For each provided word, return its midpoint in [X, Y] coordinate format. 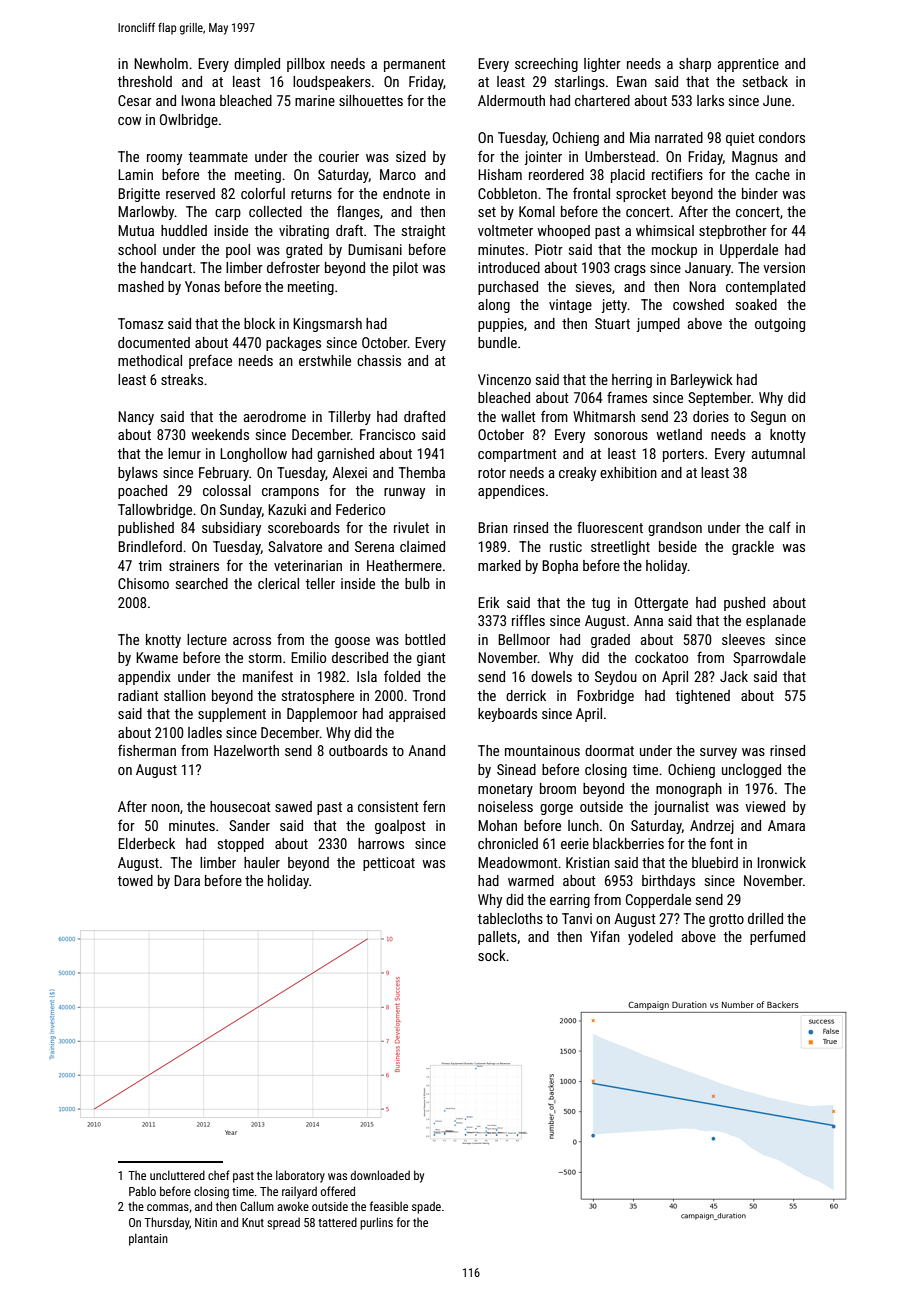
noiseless [505, 806]
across [252, 641]
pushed [744, 604]
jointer [543, 158]
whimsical [665, 230]
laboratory [300, 1176]
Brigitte [139, 195]
